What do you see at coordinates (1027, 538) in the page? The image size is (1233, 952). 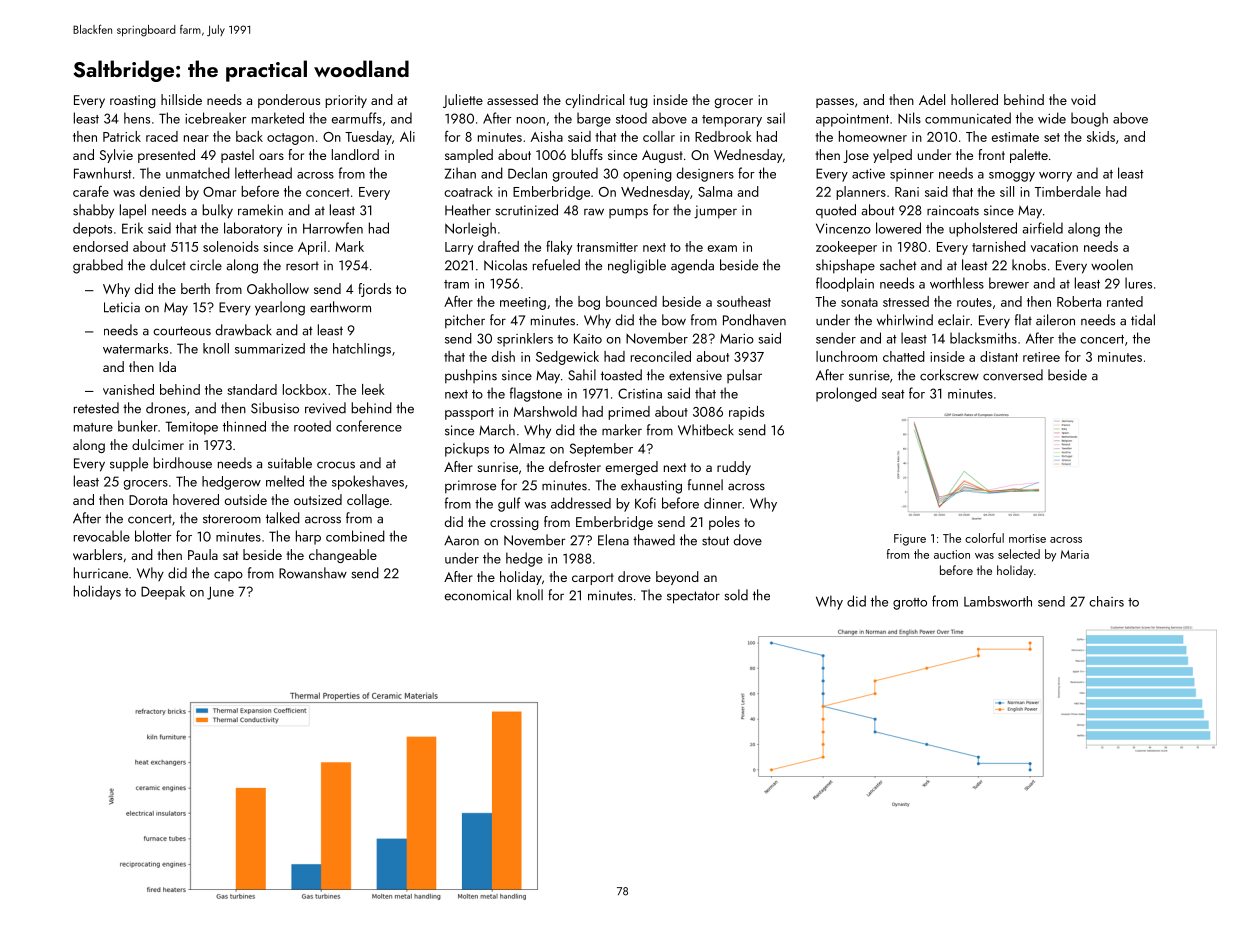 I see `mortise` at bounding box center [1027, 538].
